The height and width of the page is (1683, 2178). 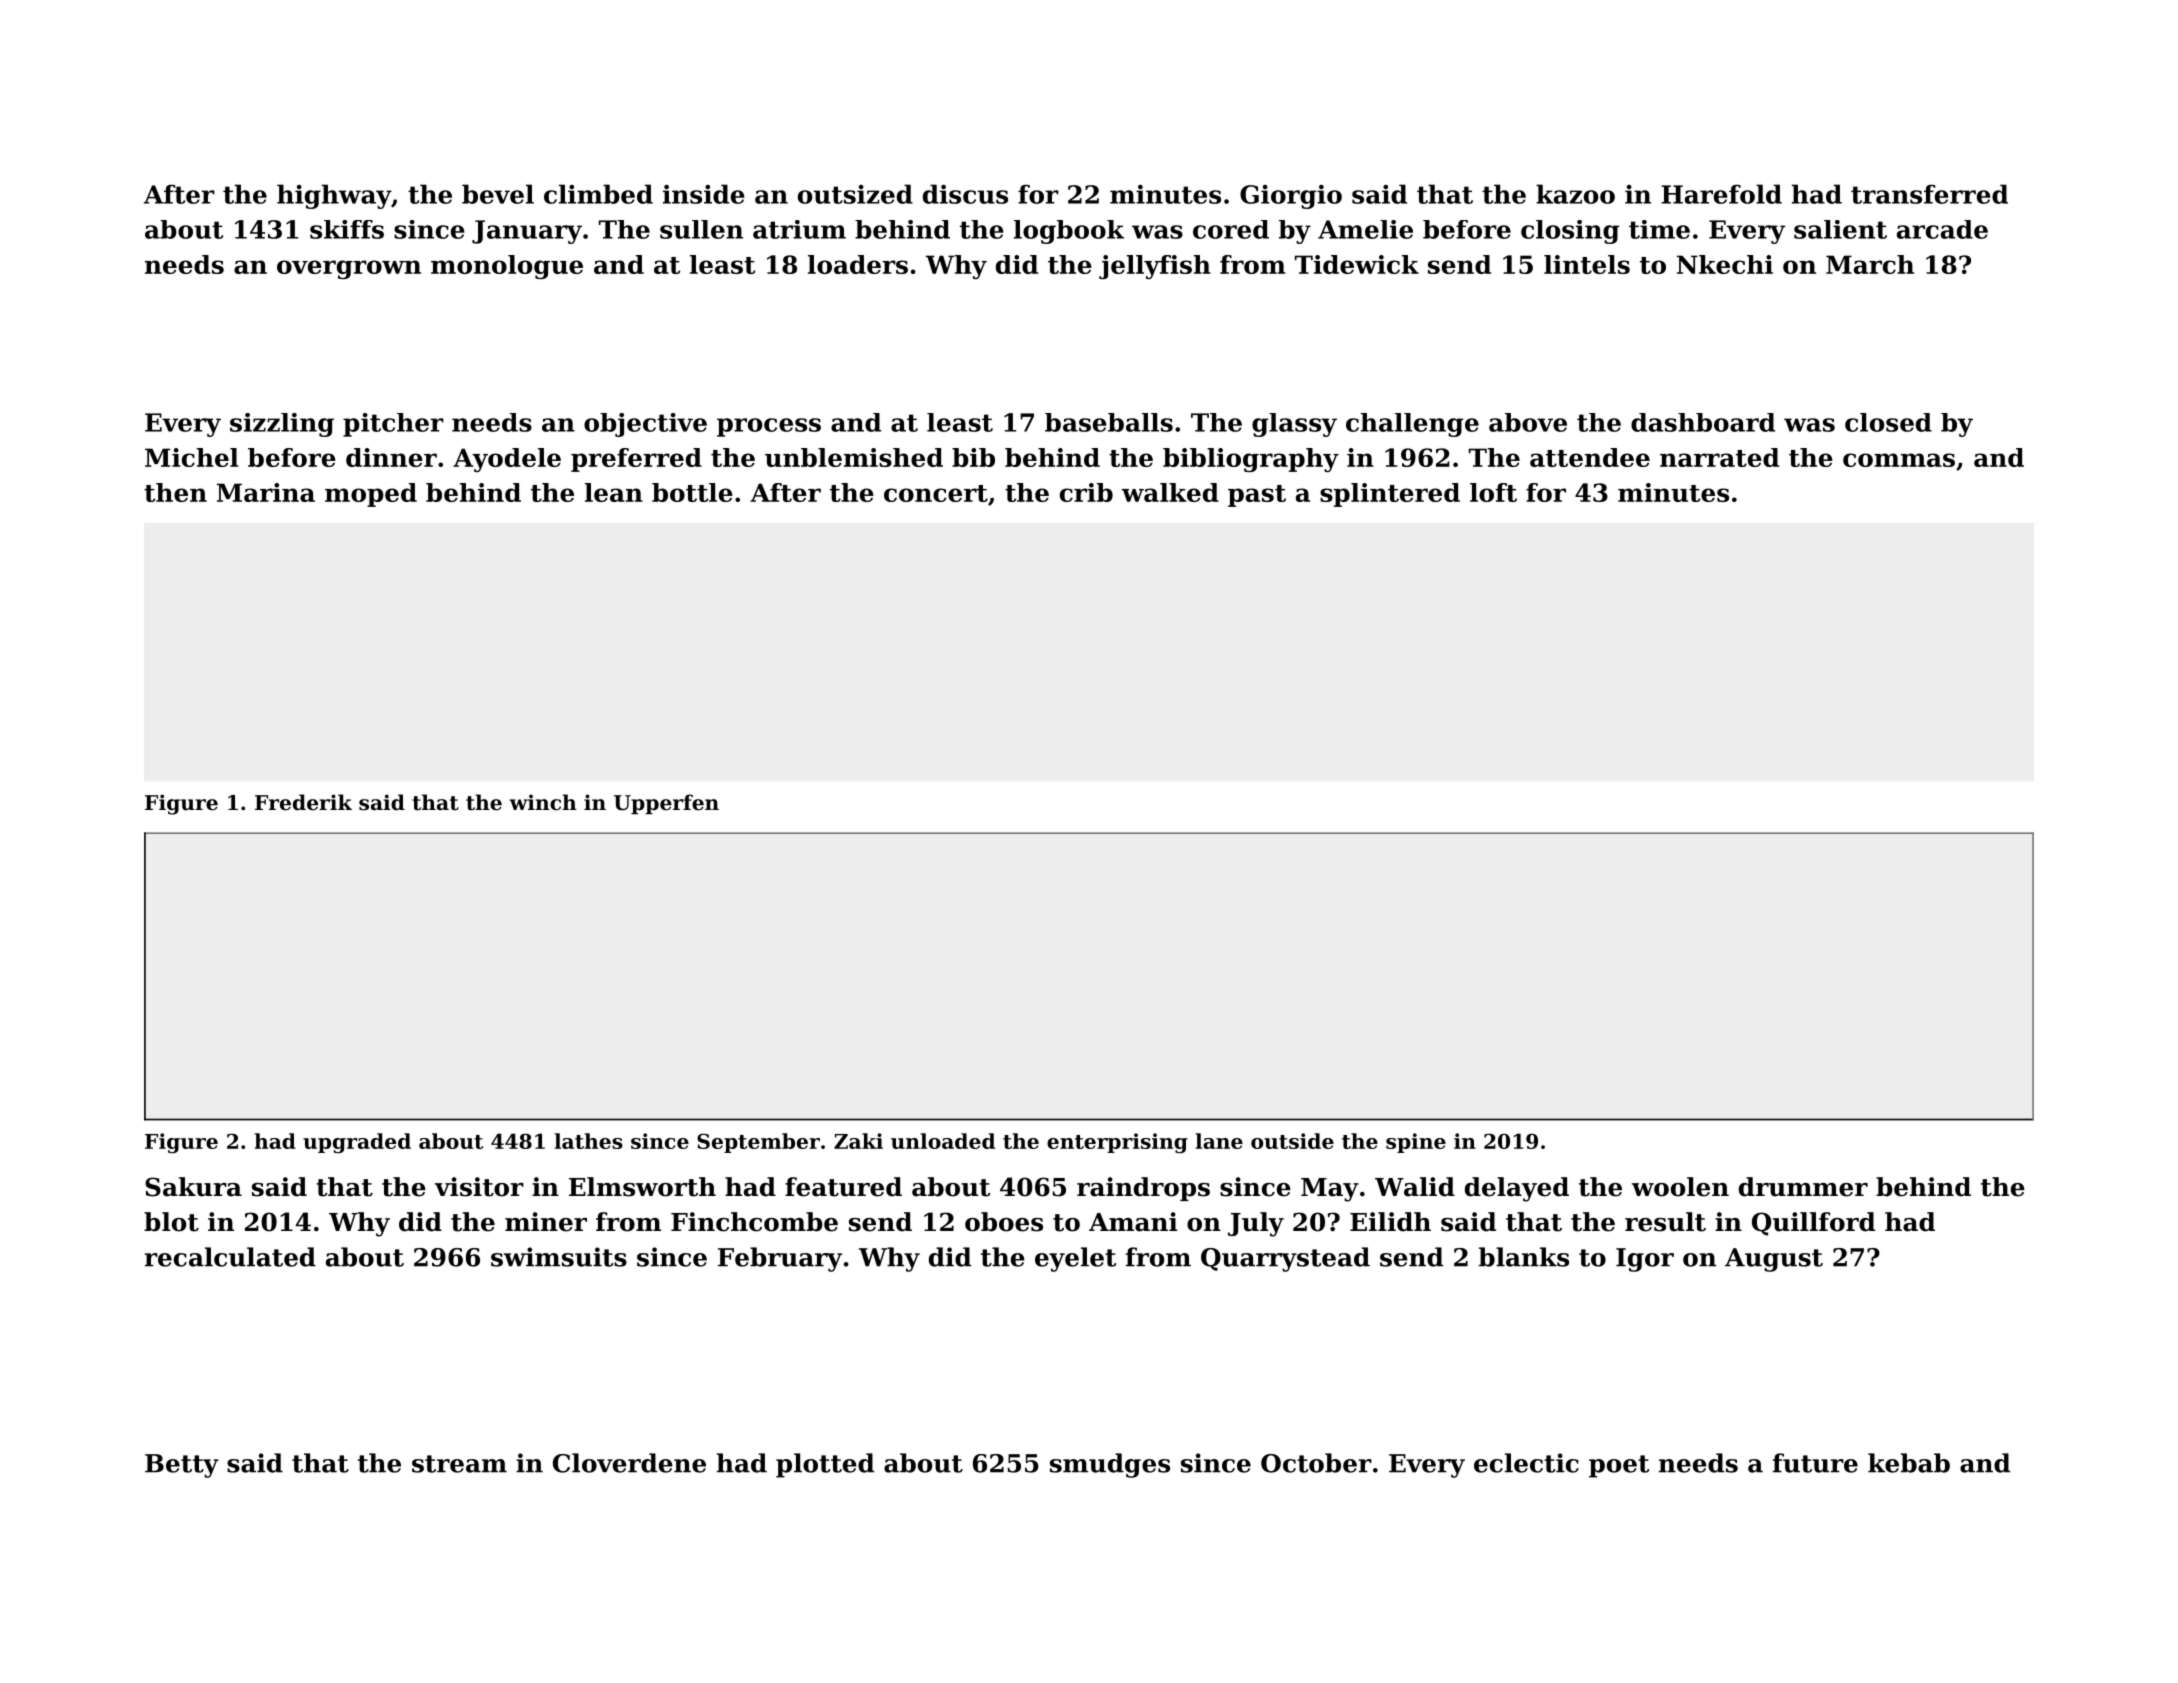 I want to click on glassy, so click(x=1294, y=425).
